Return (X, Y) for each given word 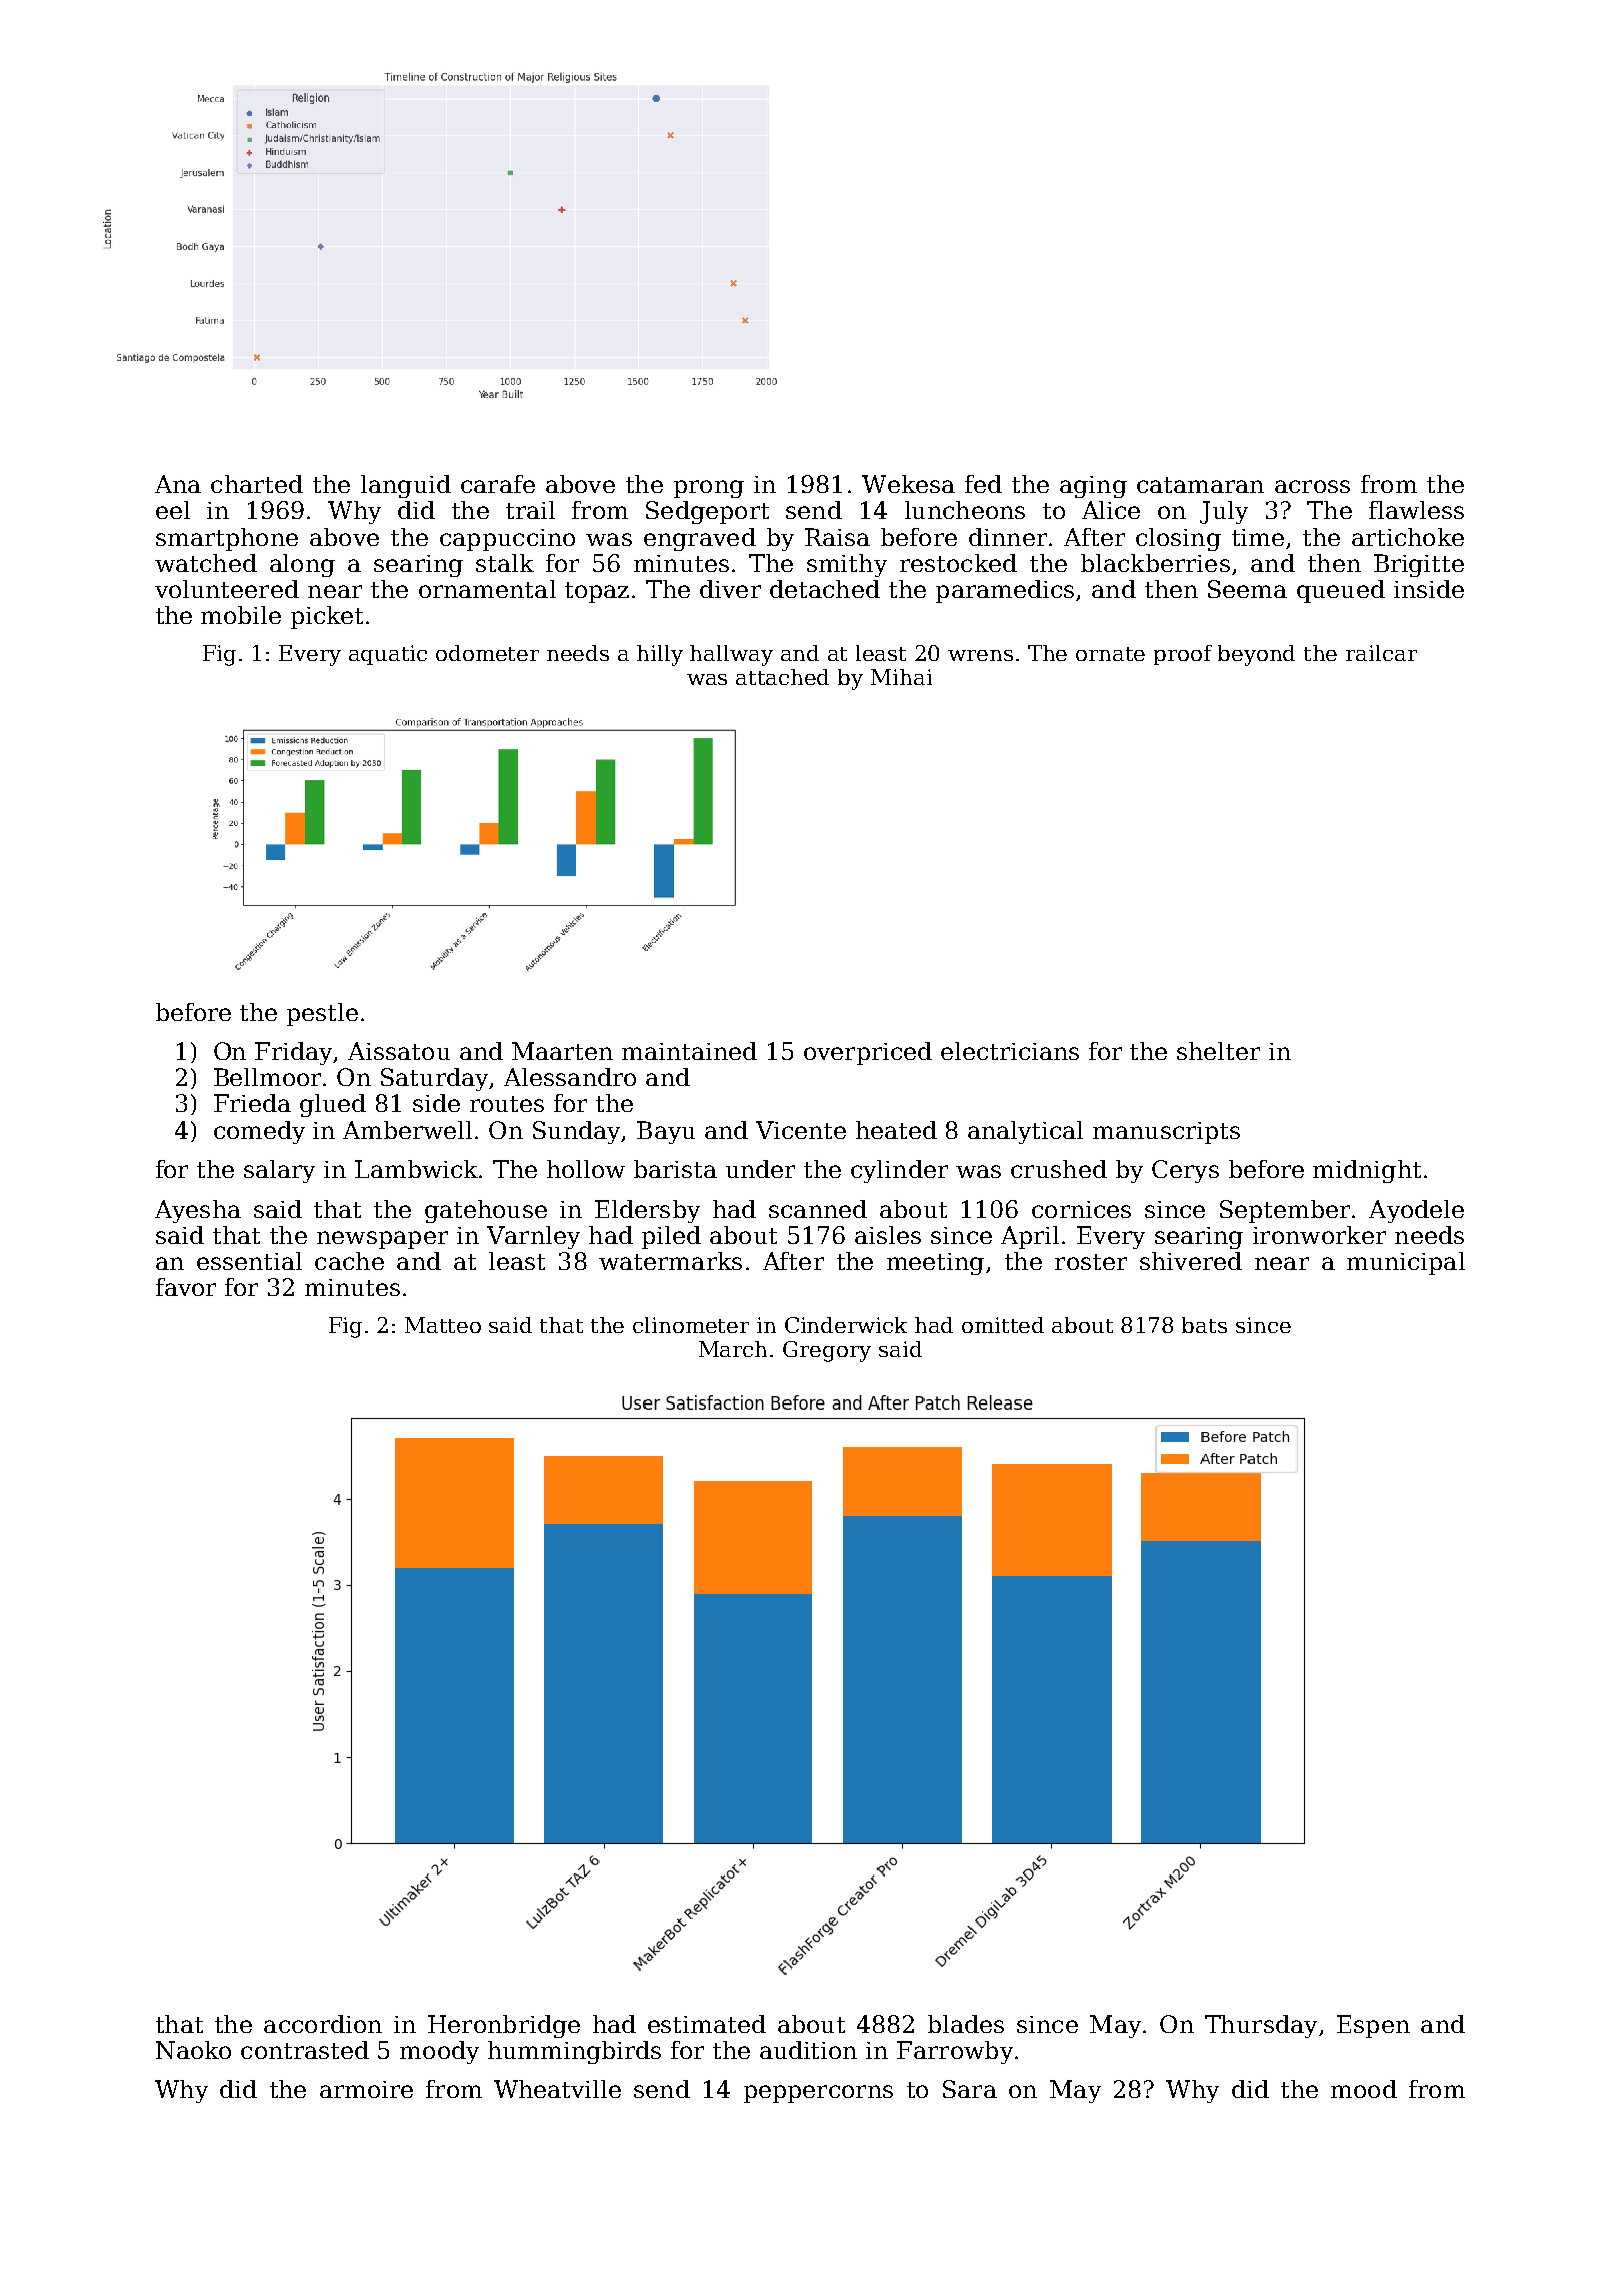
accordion (323, 2024)
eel (173, 510)
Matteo (443, 1325)
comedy (259, 1132)
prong (709, 489)
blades (966, 2024)
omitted (1003, 1325)
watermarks (670, 1261)
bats (1204, 1325)
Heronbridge (504, 2026)
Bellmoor (267, 1077)
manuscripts (1166, 1133)
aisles (888, 1235)
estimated (707, 2024)
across (1312, 486)
